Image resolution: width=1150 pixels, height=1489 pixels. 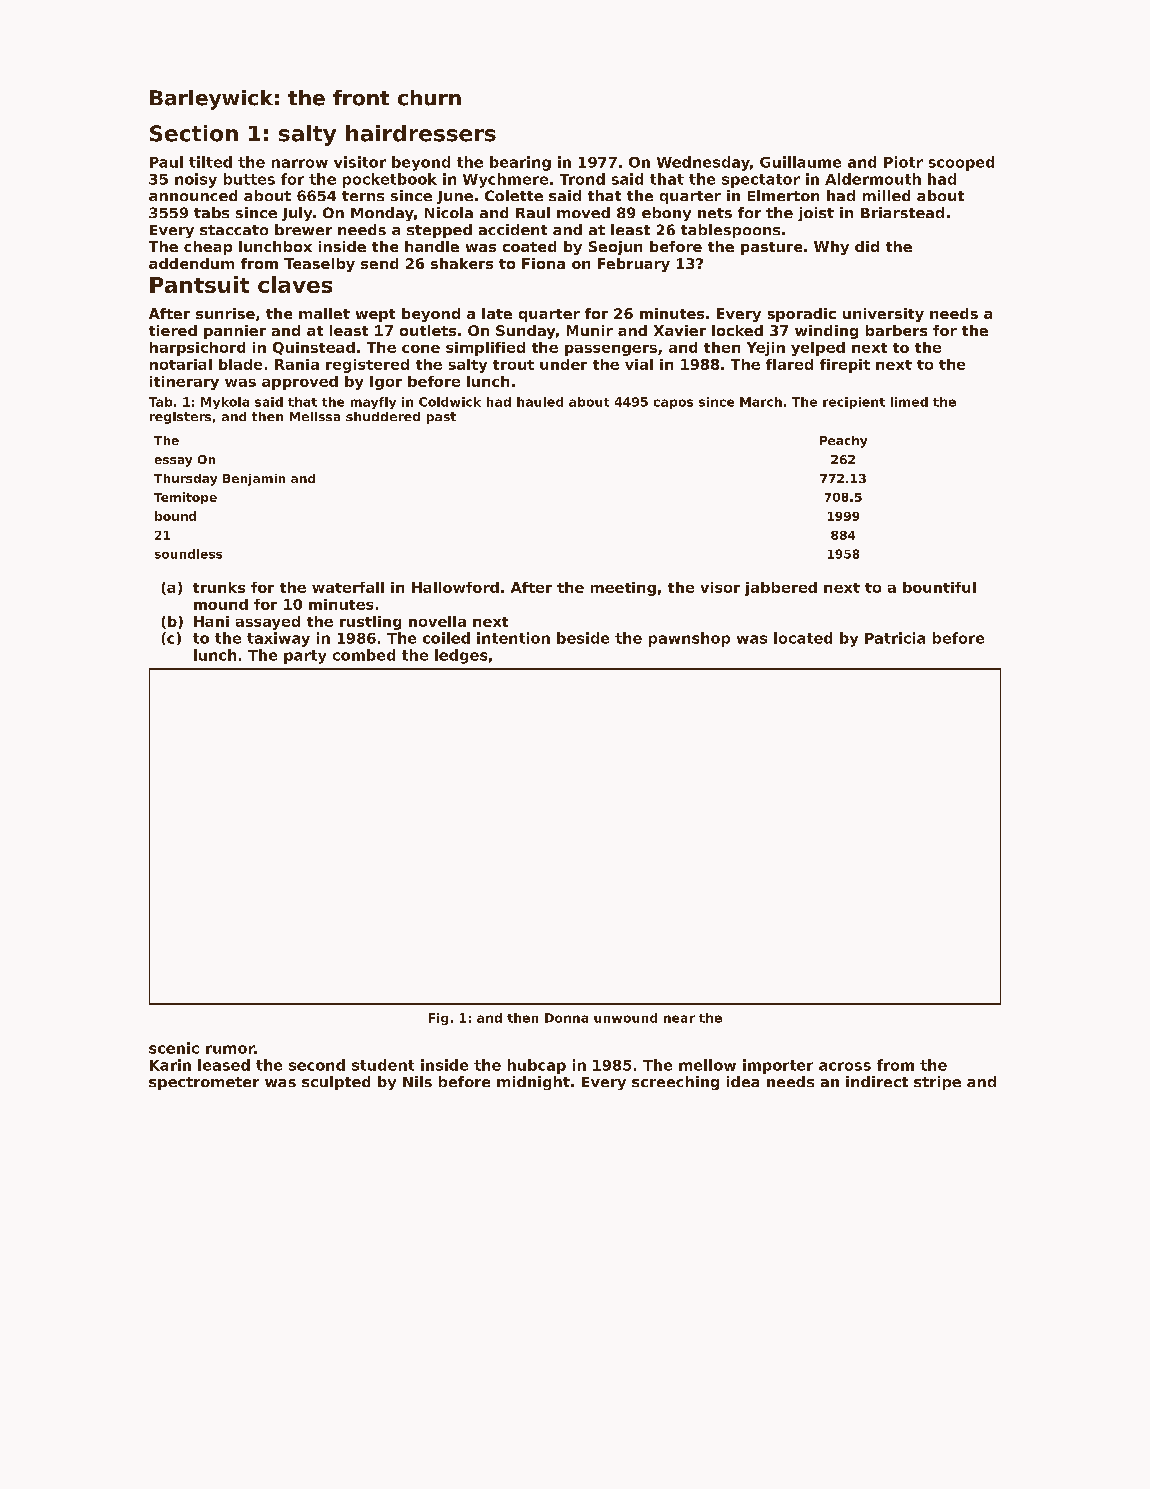 What do you see at coordinates (903, 162) in the screenshot?
I see `Piotr` at bounding box center [903, 162].
